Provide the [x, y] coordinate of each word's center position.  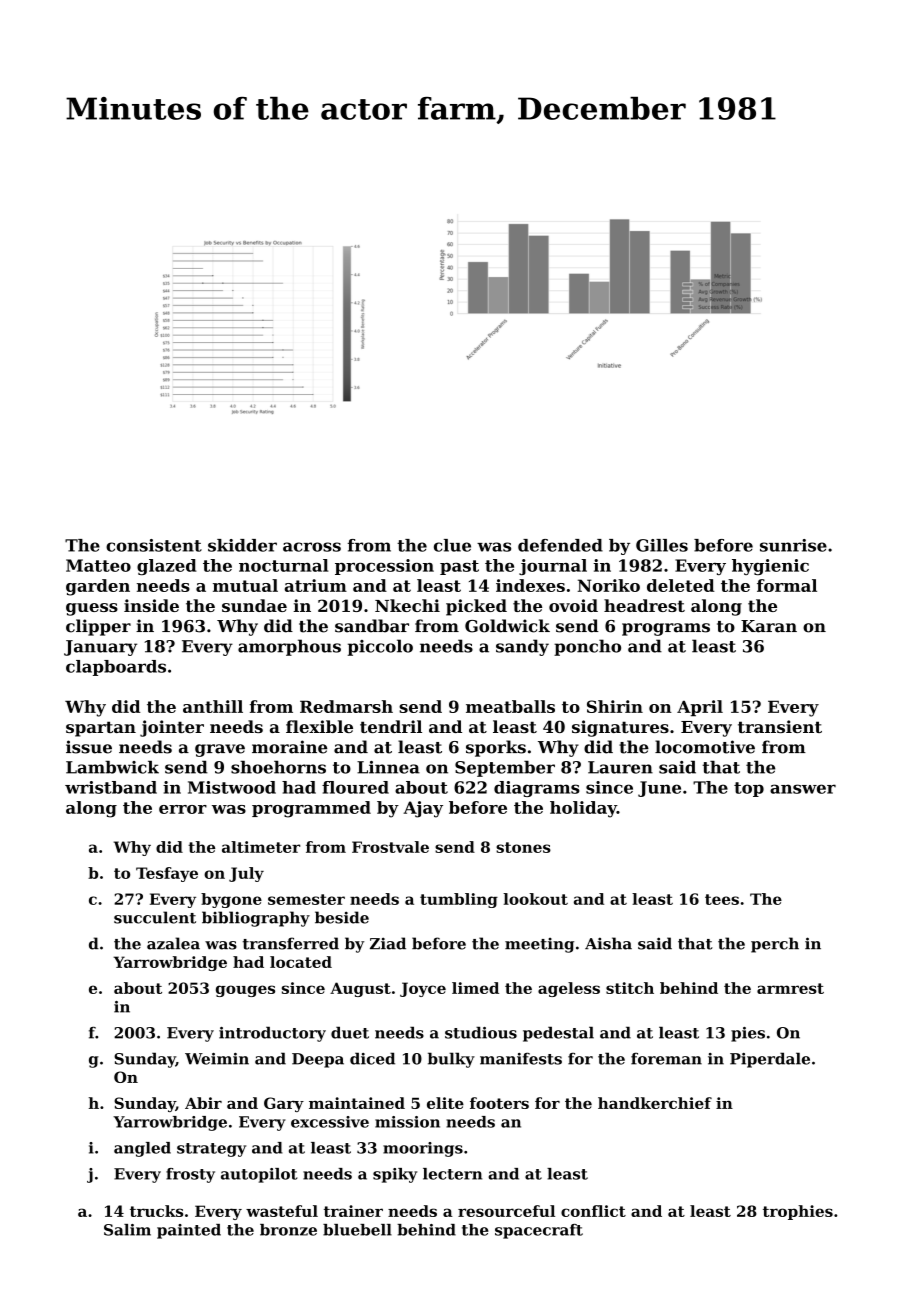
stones [523, 847]
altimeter [261, 847]
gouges [245, 991]
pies [748, 1034]
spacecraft [539, 1231]
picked [476, 607]
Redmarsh [346, 706]
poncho [587, 647]
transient [780, 726]
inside [151, 605]
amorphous [289, 647]
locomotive [705, 747]
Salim [127, 1230]
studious [481, 1033]
